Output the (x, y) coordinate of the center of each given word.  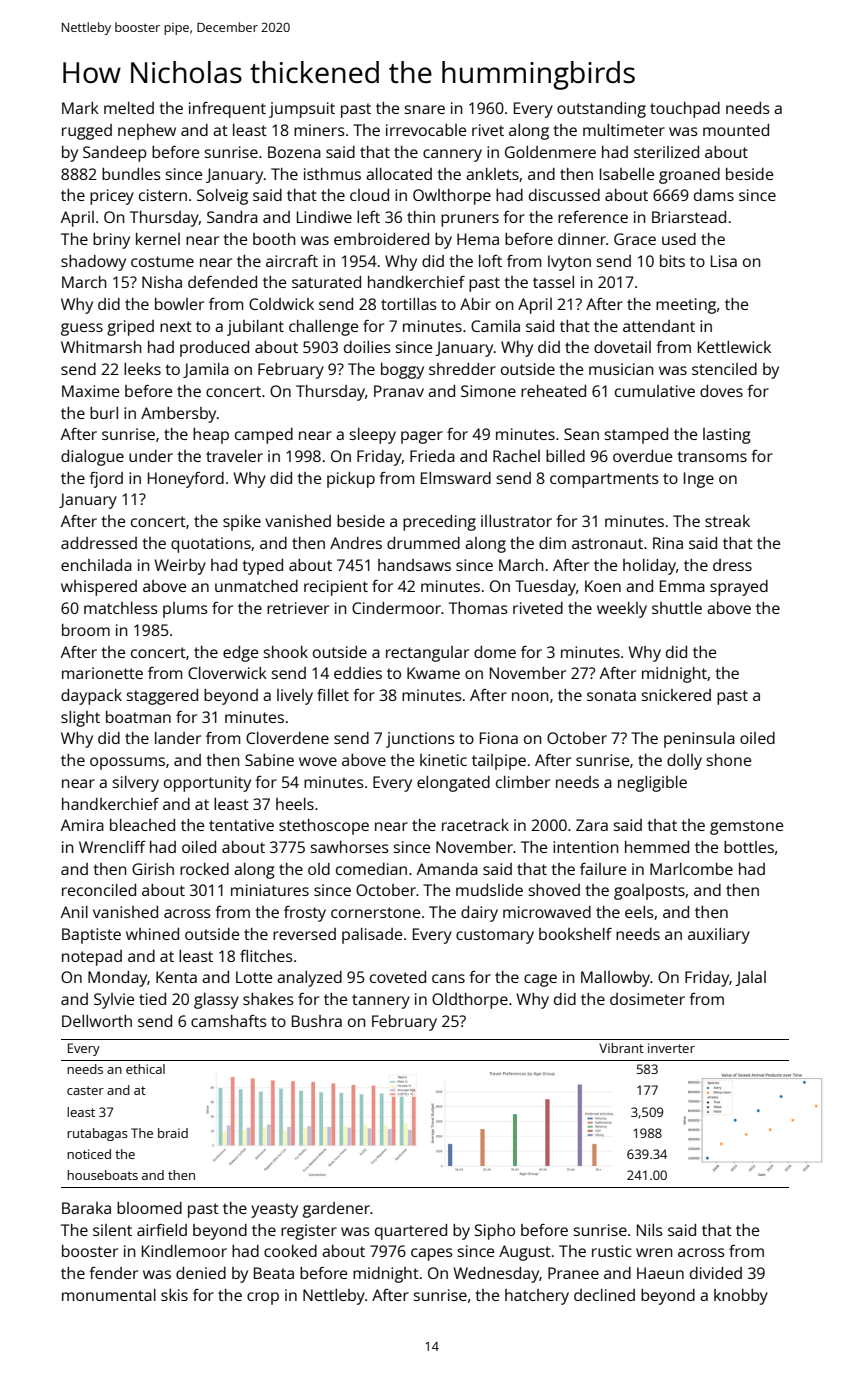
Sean (581, 434)
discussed (564, 195)
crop (263, 1298)
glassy (216, 1001)
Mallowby (615, 979)
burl (104, 413)
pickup (351, 480)
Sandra (232, 217)
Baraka (86, 1208)
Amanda (447, 869)
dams (714, 195)
